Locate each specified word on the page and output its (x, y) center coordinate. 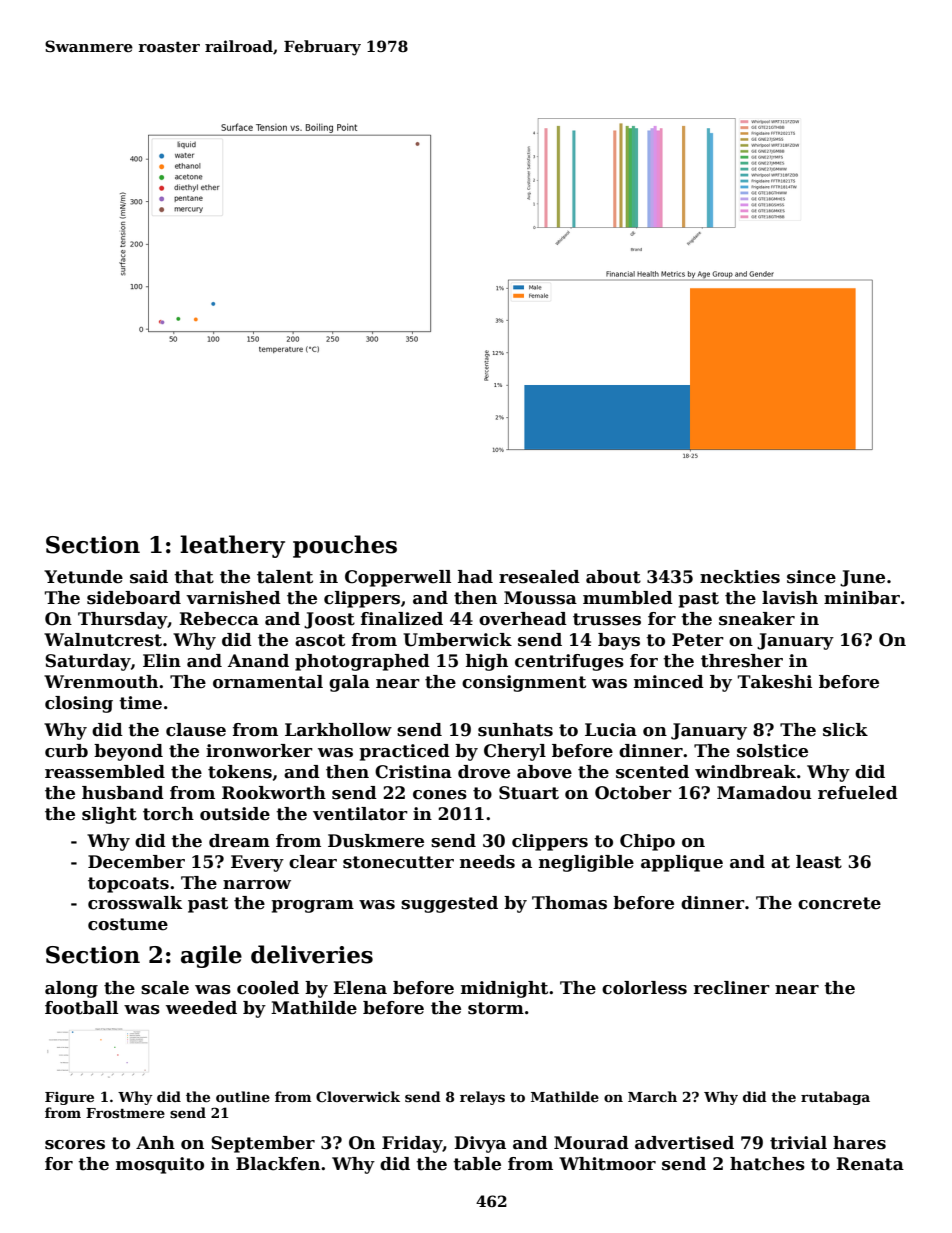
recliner (732, 988)
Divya (480, 1144)
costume (128, 924)
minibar (862, 598)
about (613, 577)
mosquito (160, 1165)
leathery (232, 546)
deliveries (312, 954)
